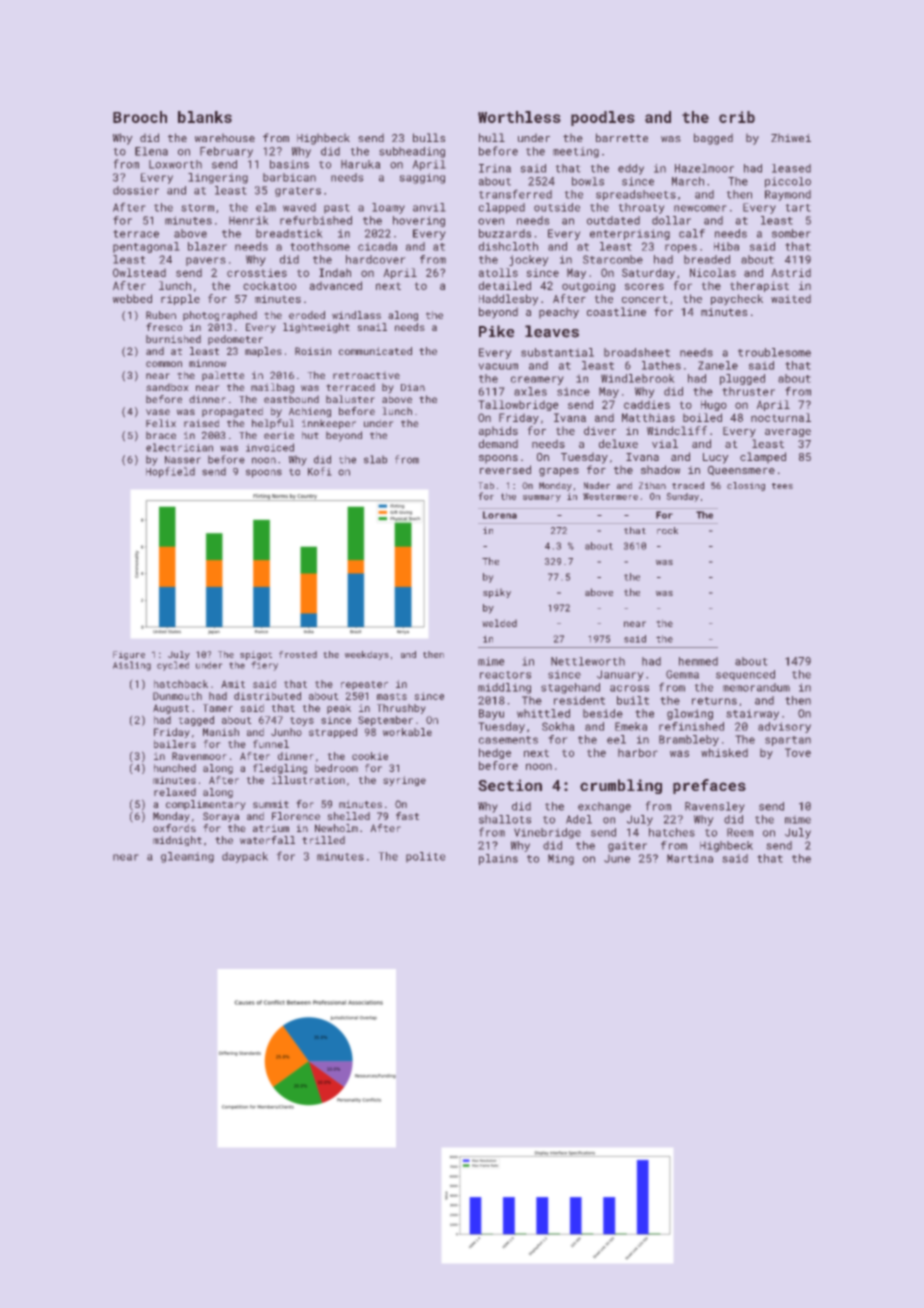  What do you see at coordinates (170, 472) in the screenshot?
I see `Hopfield` at bounding box center [170, 472].
